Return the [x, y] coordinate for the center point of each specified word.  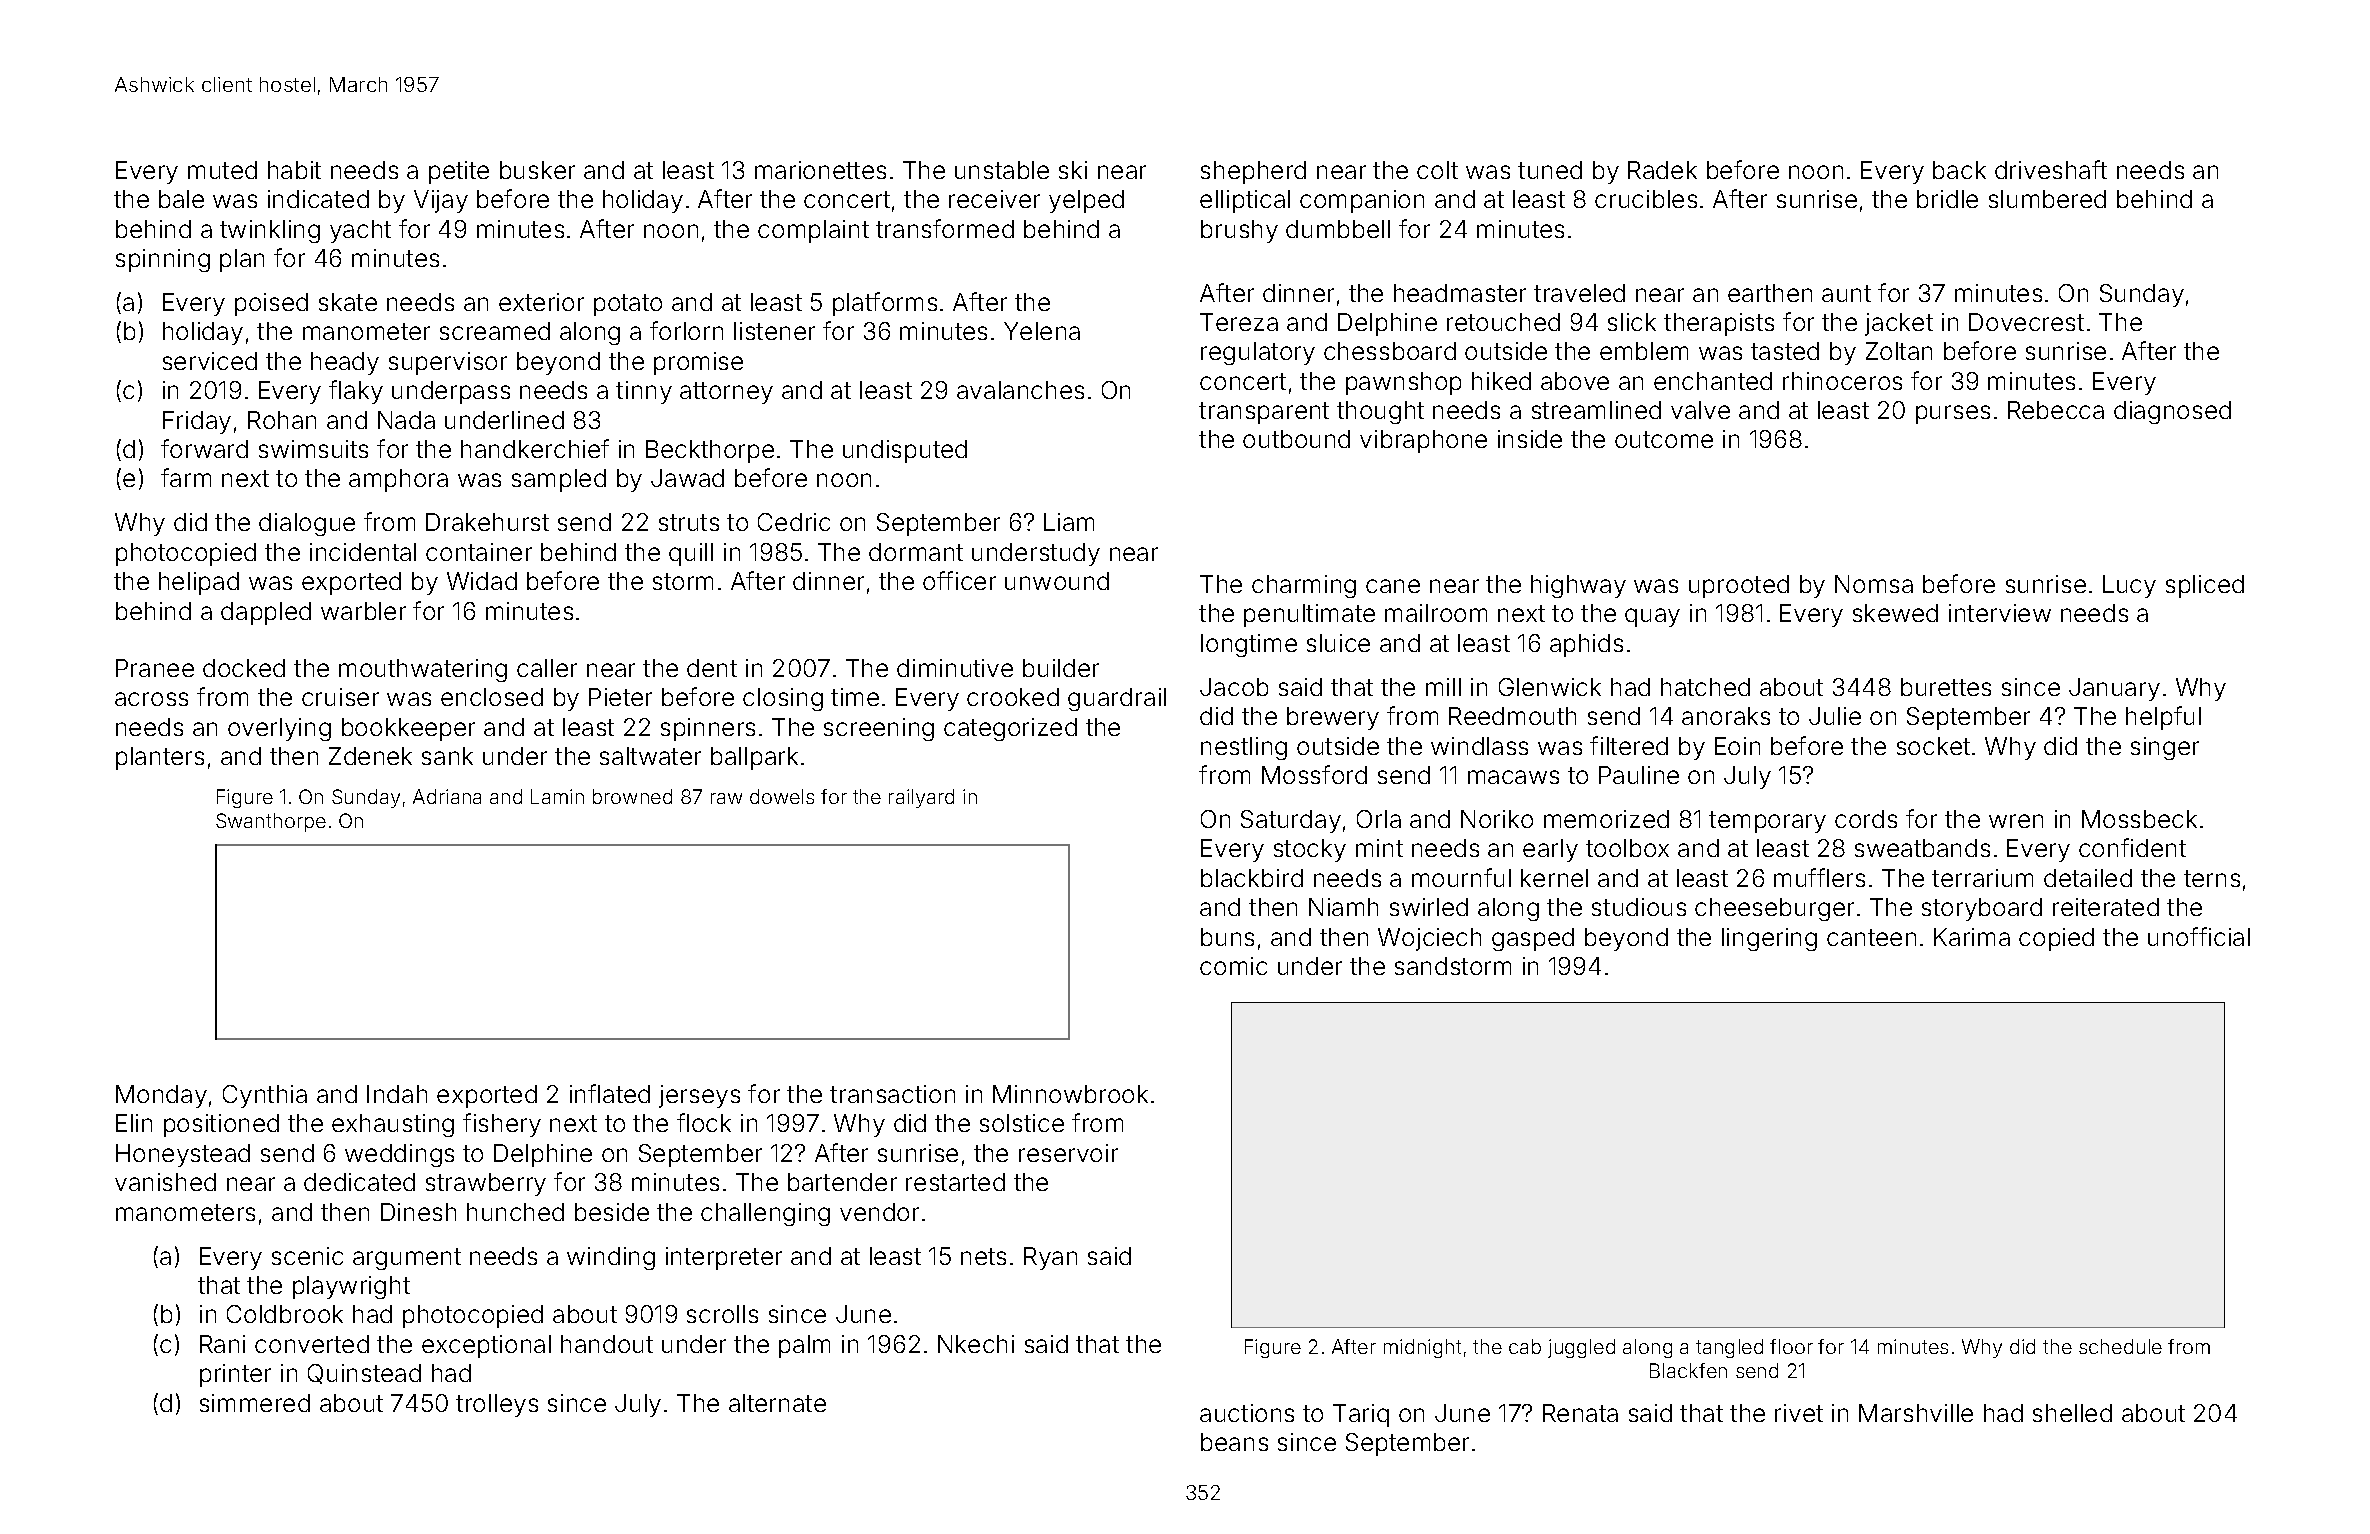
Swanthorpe [271, 822]
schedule [2120, 1346]
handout [607, 1344]
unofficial [2199, 936]
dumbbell [1338, 229]
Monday [161, 1096]
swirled [1429, 907]
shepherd [1253, 172]
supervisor [448, 363]
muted [222, 170]
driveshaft [2051, 169]
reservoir [1068, 1153]
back [1959, 170]
